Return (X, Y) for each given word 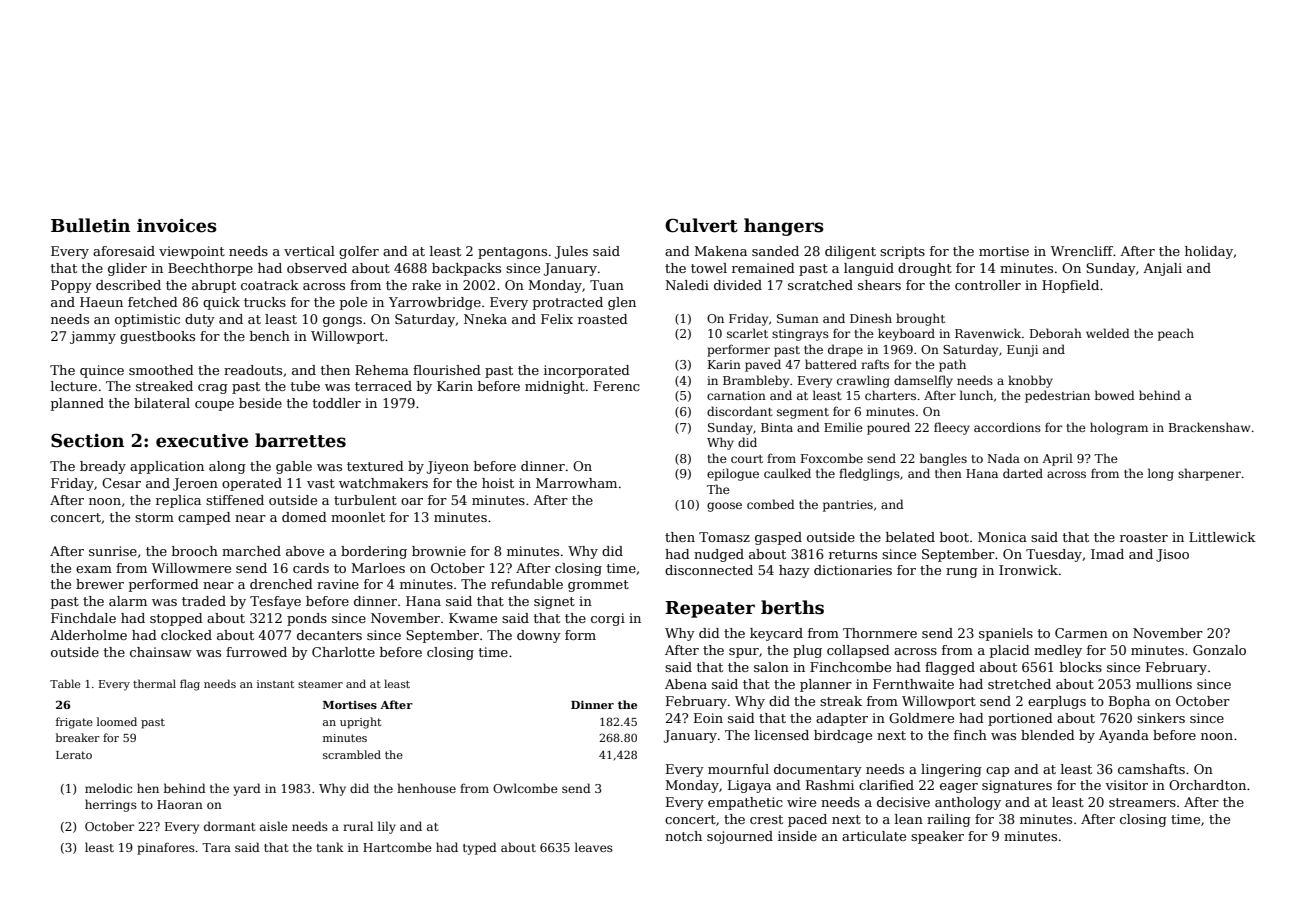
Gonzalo (1219, 650)
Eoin (708, 718)
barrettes (300, 440)
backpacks (466, 269)
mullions (1164, 684)
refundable (527, 584)
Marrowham (576, 483)
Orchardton (1207, 785)
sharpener (1209, 474)
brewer (100, 584)
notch (683, 836)
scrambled (352, 754)
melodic (108, 788)
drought (925, 269)
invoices (177, 226)
